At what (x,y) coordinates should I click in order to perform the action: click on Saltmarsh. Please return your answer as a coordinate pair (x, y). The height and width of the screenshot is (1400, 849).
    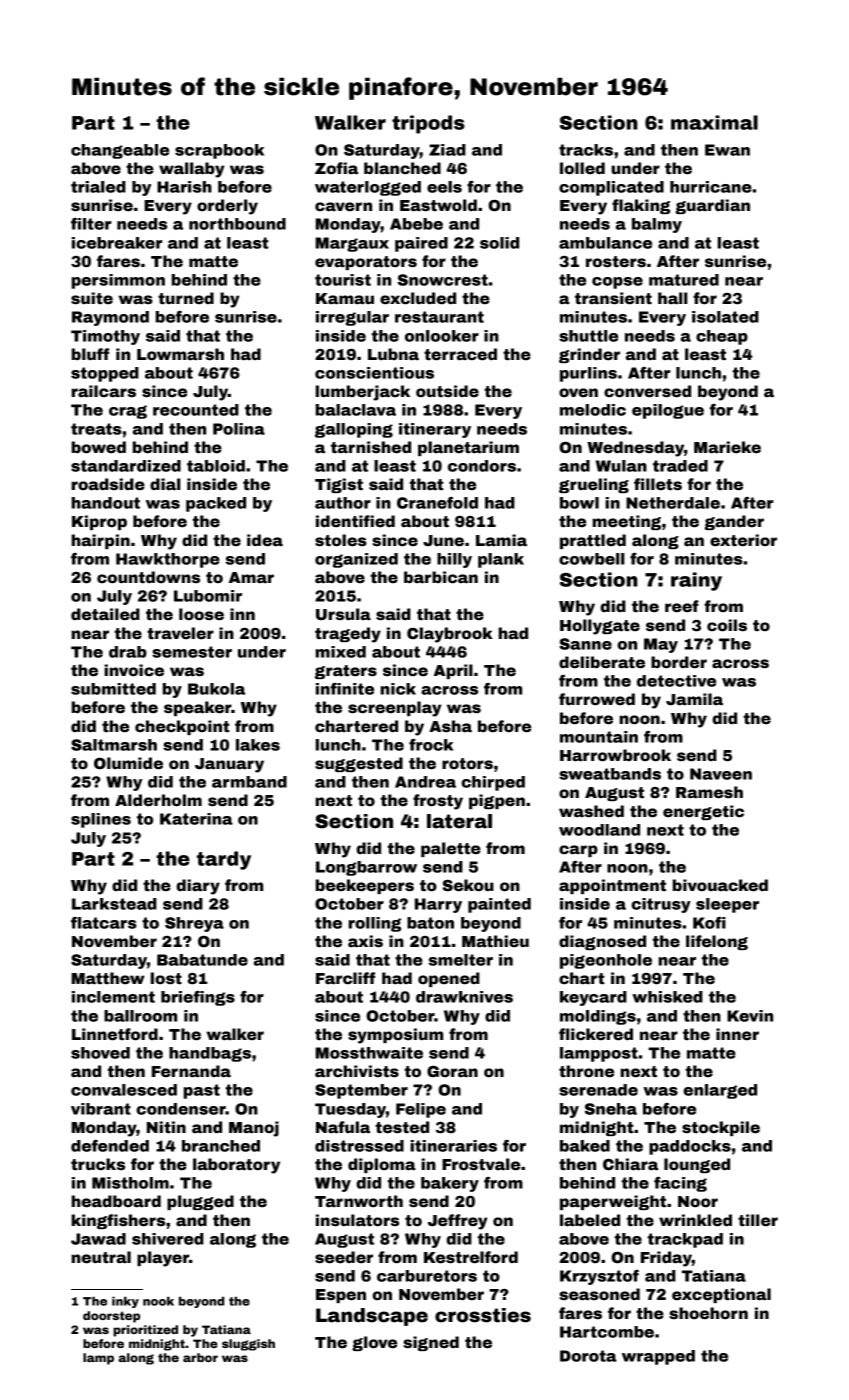
    Looking at the image, I should click on (114, 745).
